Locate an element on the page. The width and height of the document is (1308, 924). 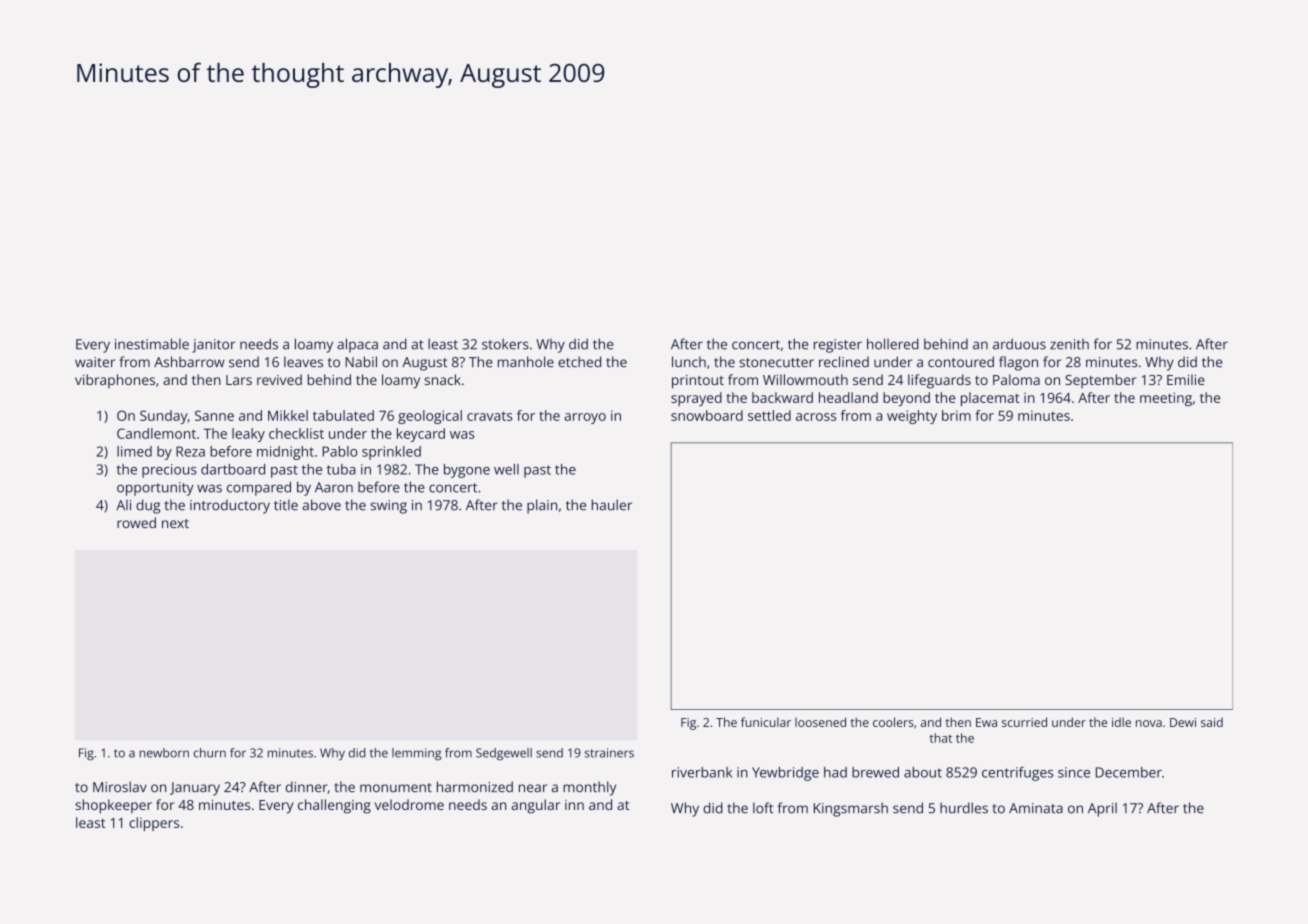
scurried is located at coordinates (1024, 722).
